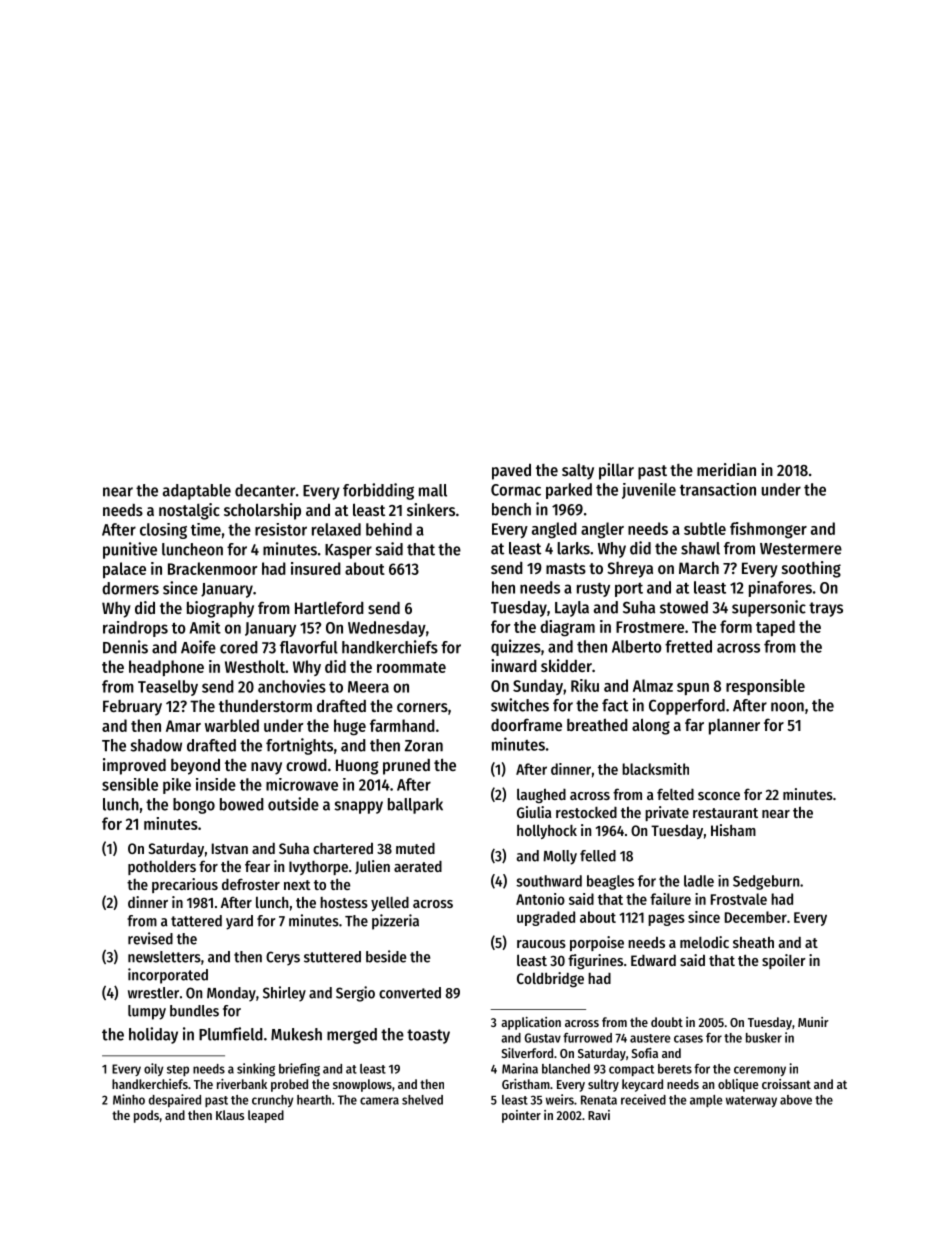 This document has height=1233, width=952. What do you see at coordinates (653, 960) in the document?
I see `Edward` at bounding box center [653, 960].
